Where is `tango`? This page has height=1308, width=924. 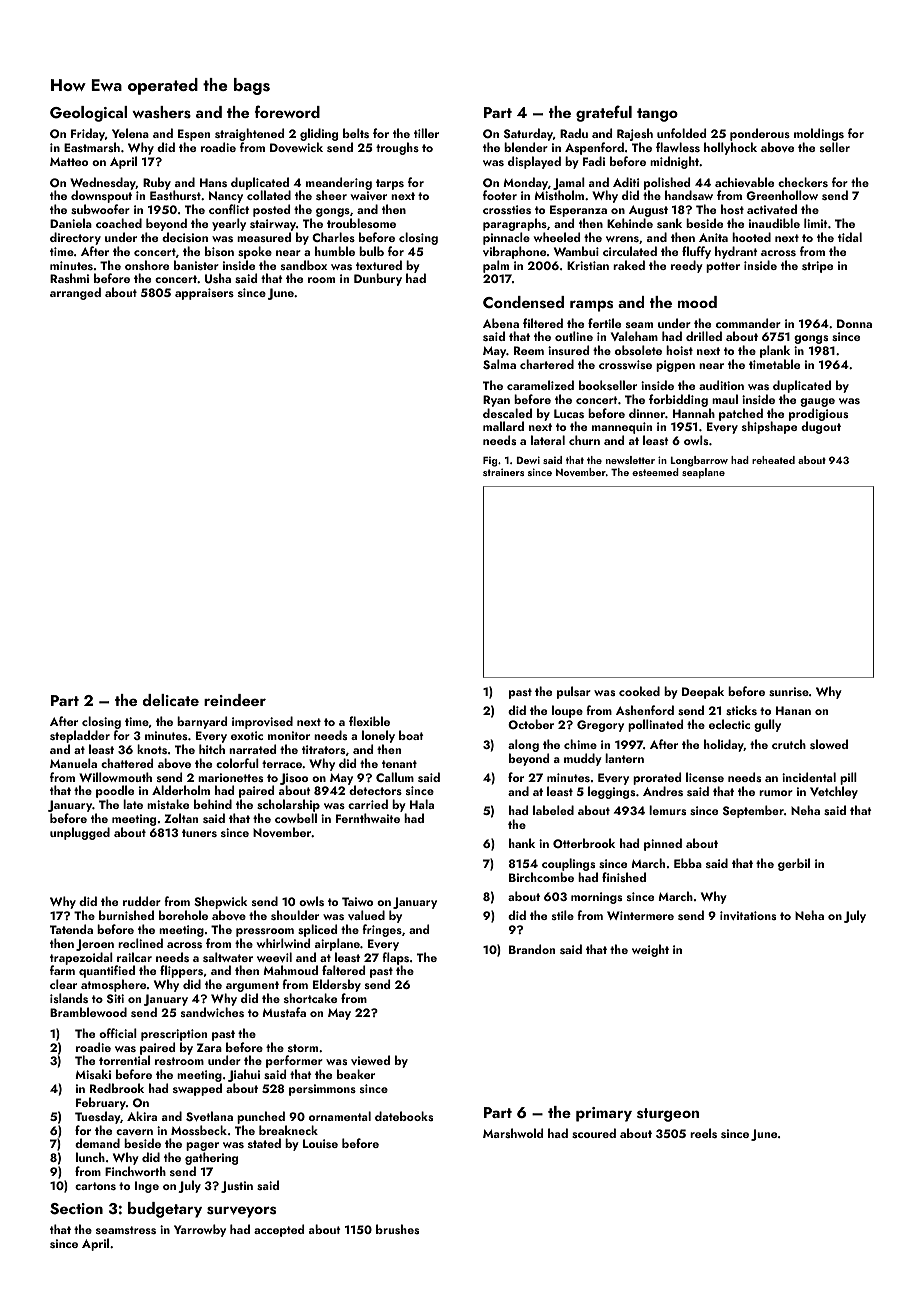 tango is located at coordinates (657, 115).
